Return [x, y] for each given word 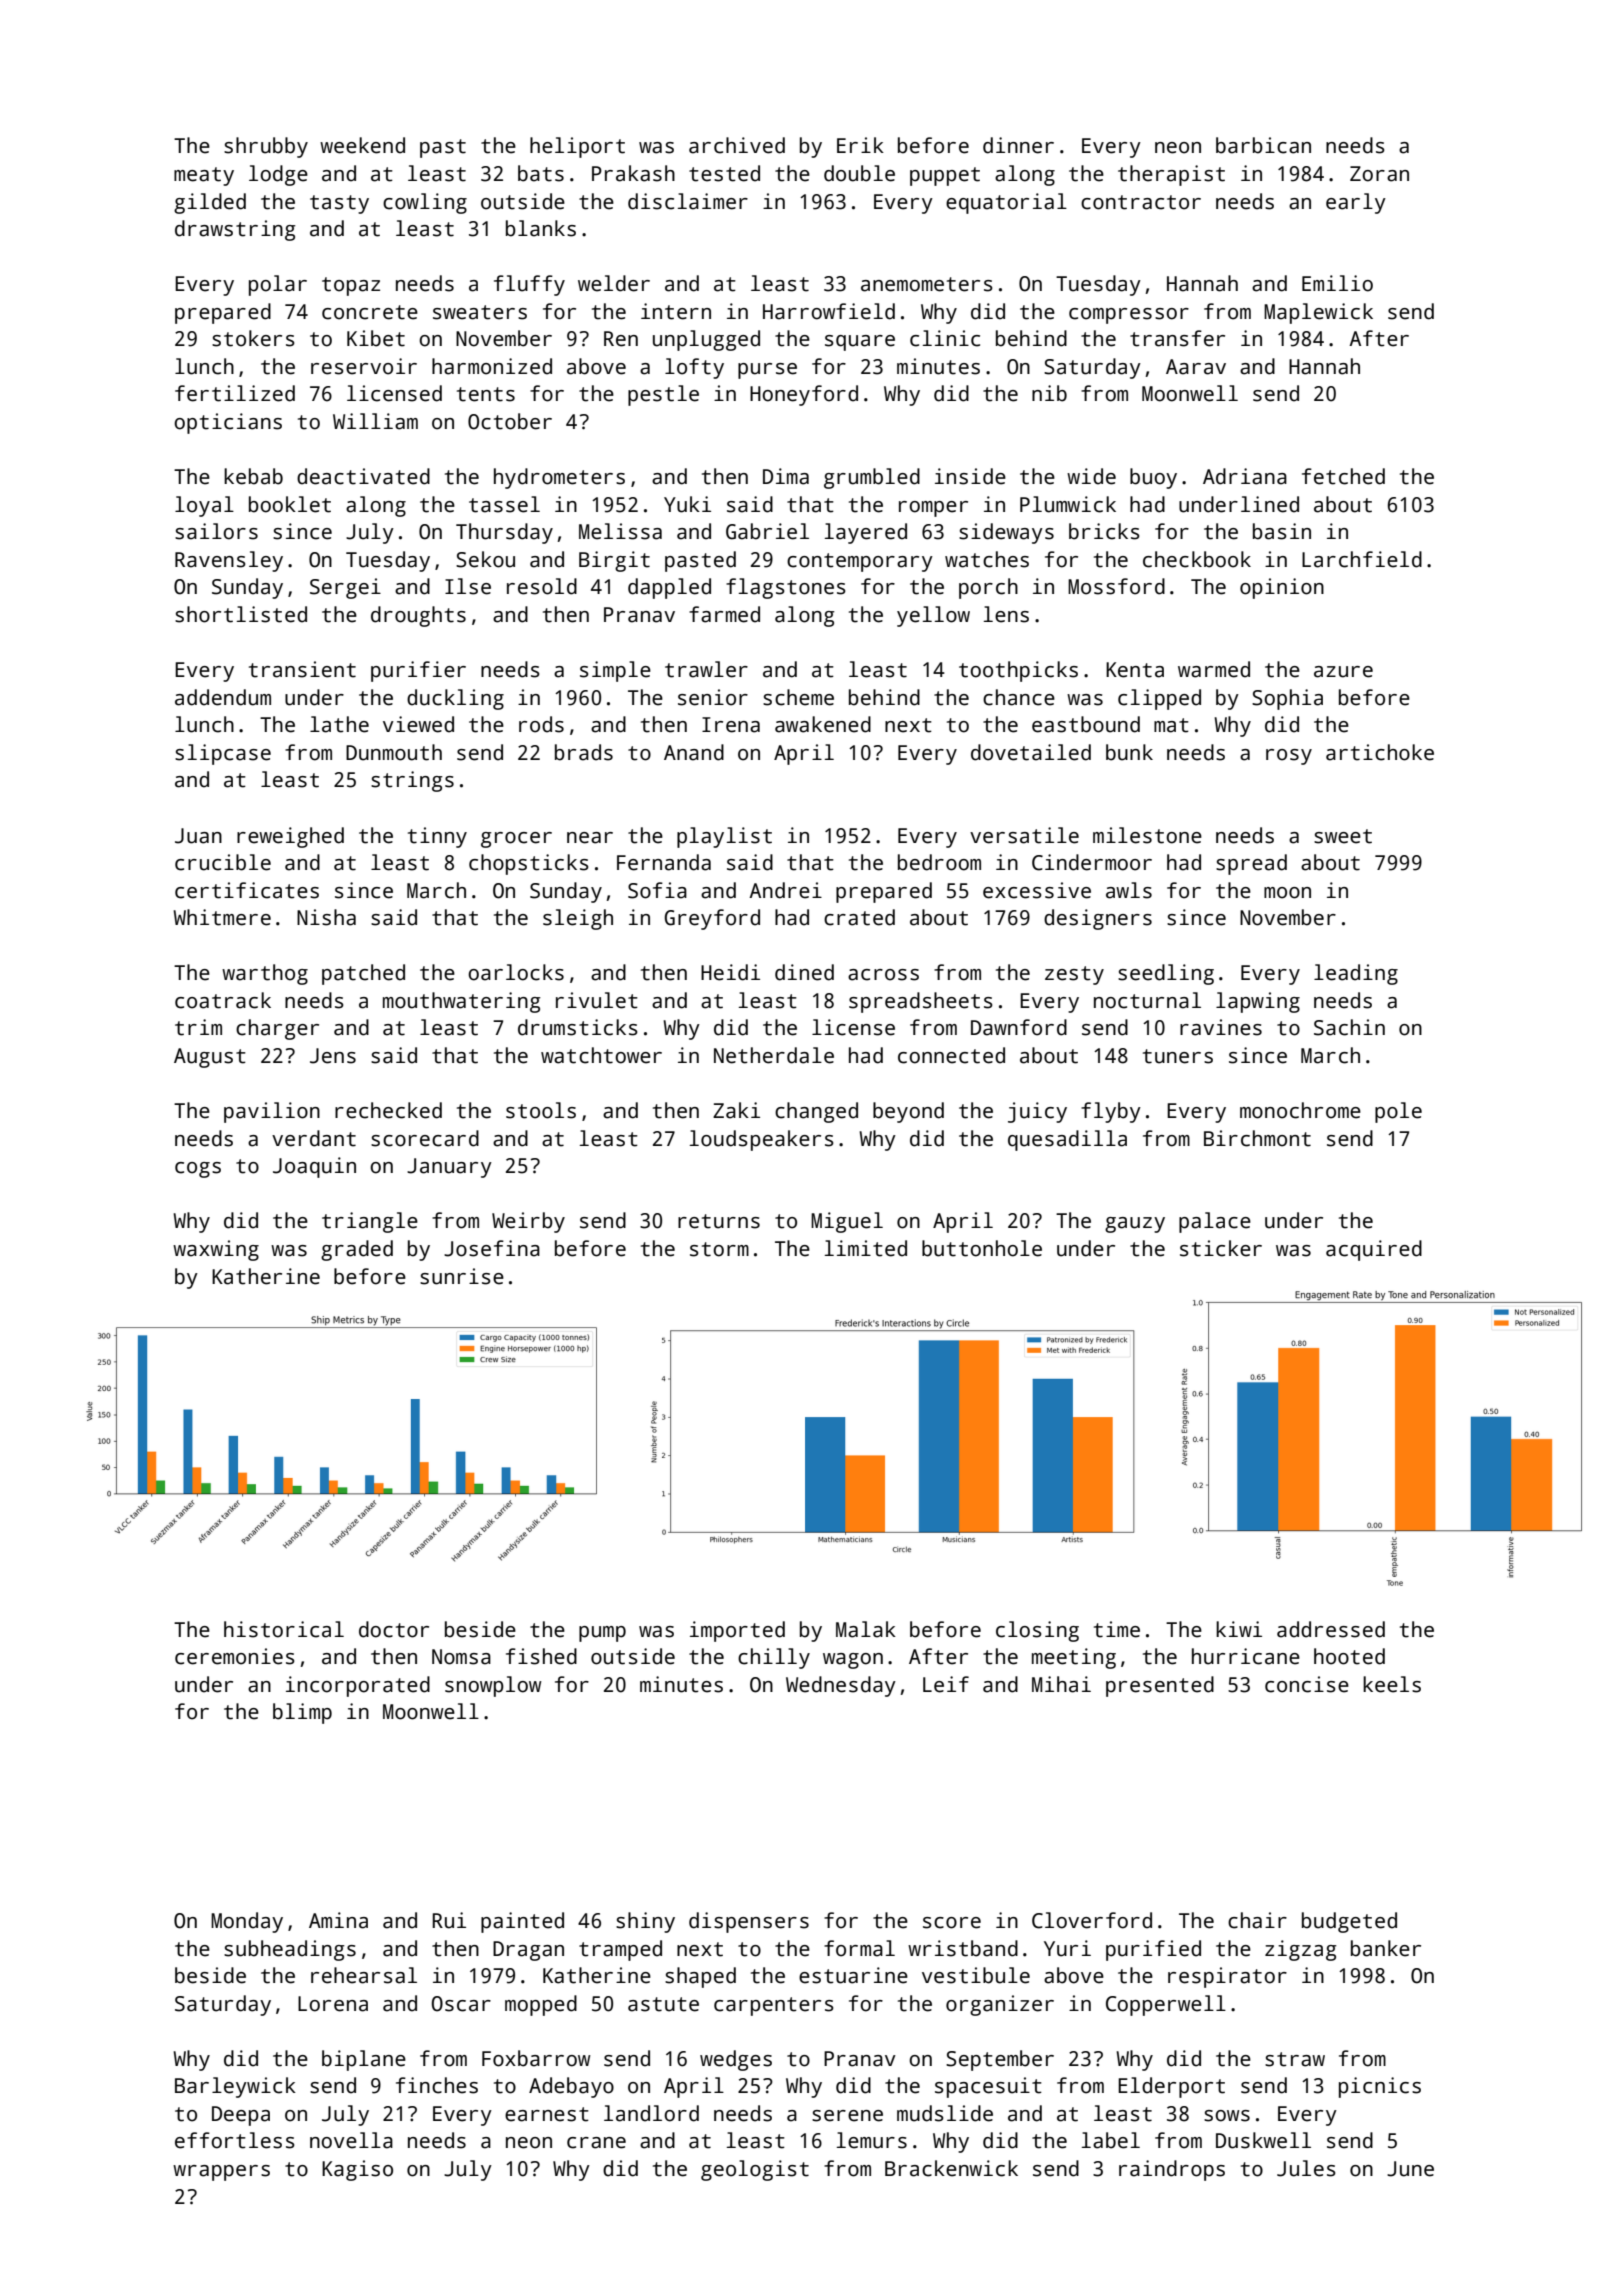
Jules [1306, 2168]
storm [719, 1249]
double [859, 173]
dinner [1018, 145]
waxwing [216, 1250]
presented [1160, 1686]
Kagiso [357, 2170]
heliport [577, 147]
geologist [755, 2170]
